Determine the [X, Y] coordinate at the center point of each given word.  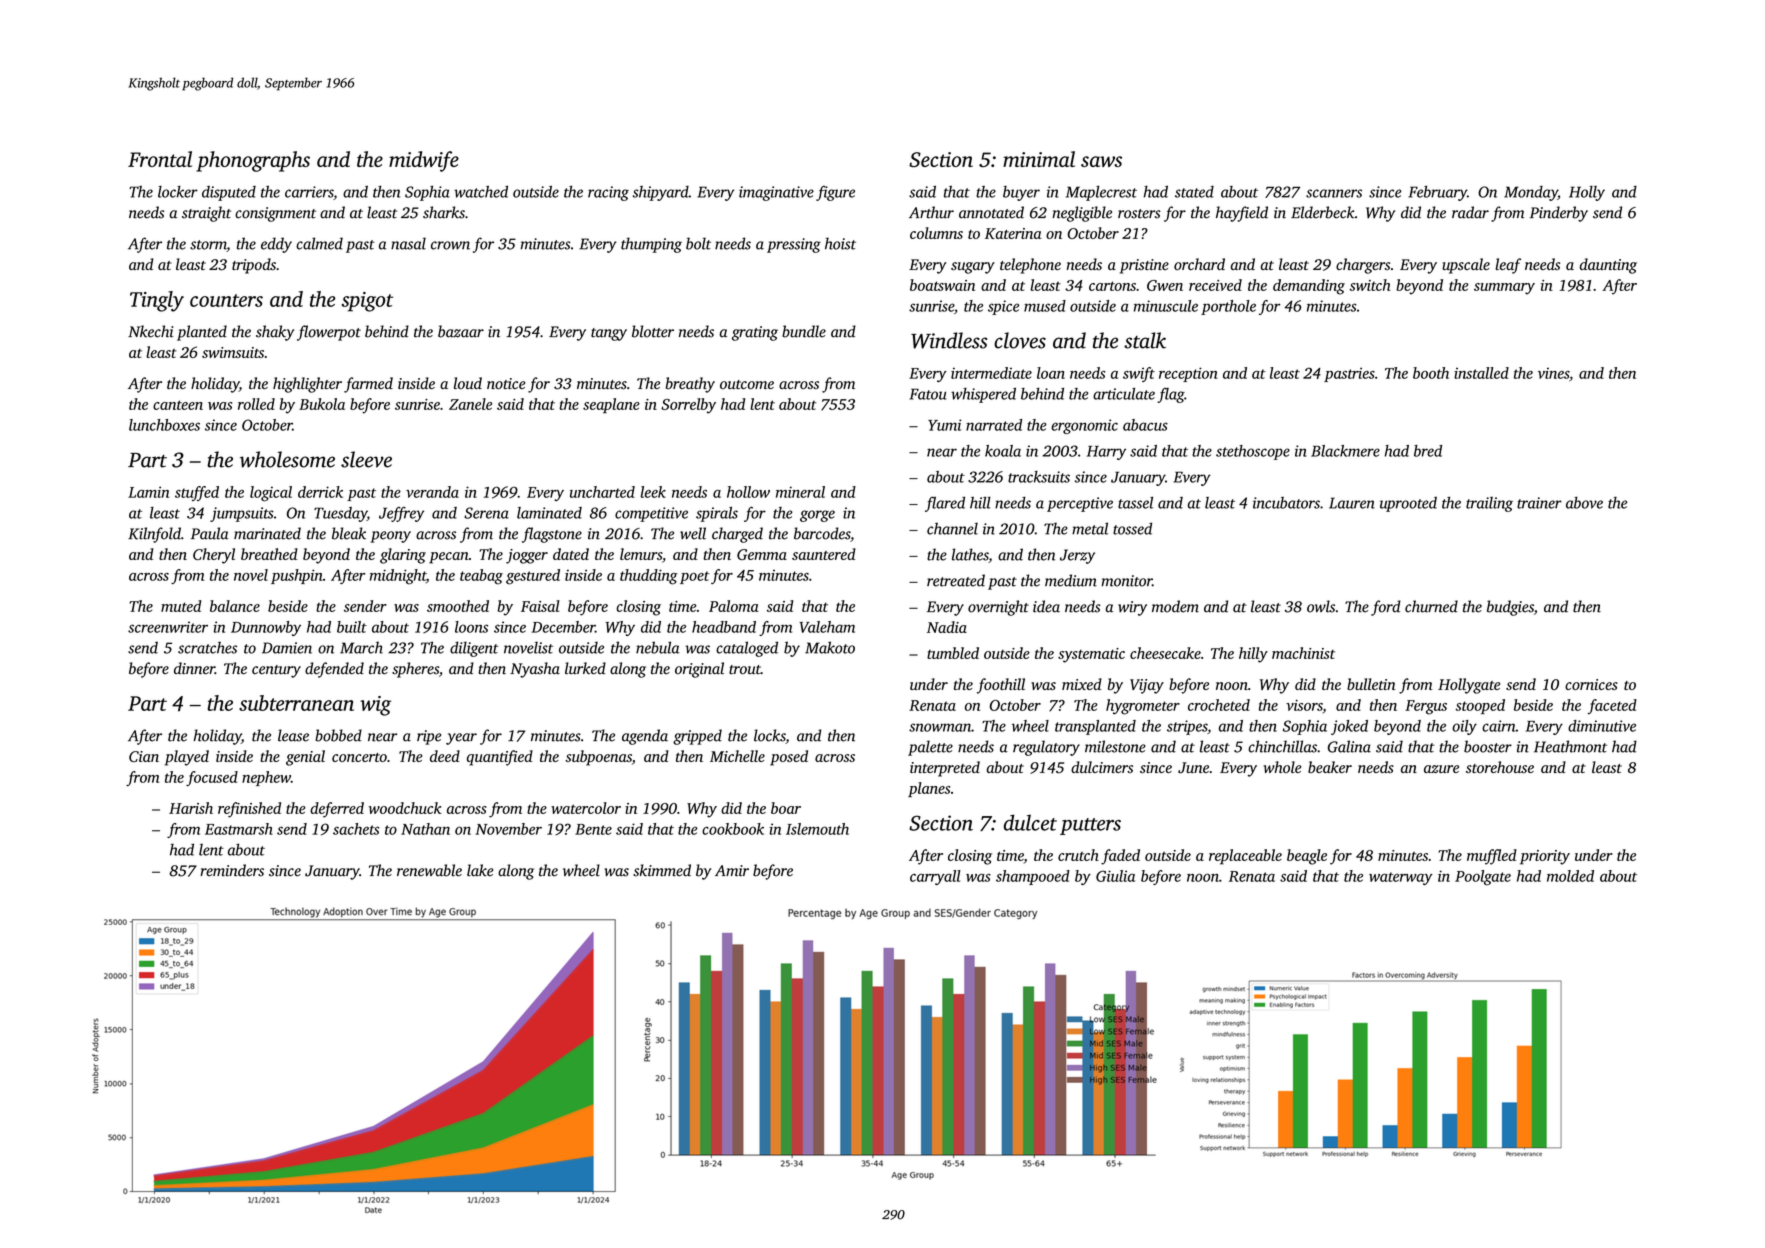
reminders [232, 870]
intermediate [991, 373]
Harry [1106, 453]
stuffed [197, 493]
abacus [1145, 425]
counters [226, 300]
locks [770, 736]
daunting [1608, 266]
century [276, 671]
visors [1304, 705]
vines [1553, 373]
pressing [794, 245]
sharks [444, 212]
